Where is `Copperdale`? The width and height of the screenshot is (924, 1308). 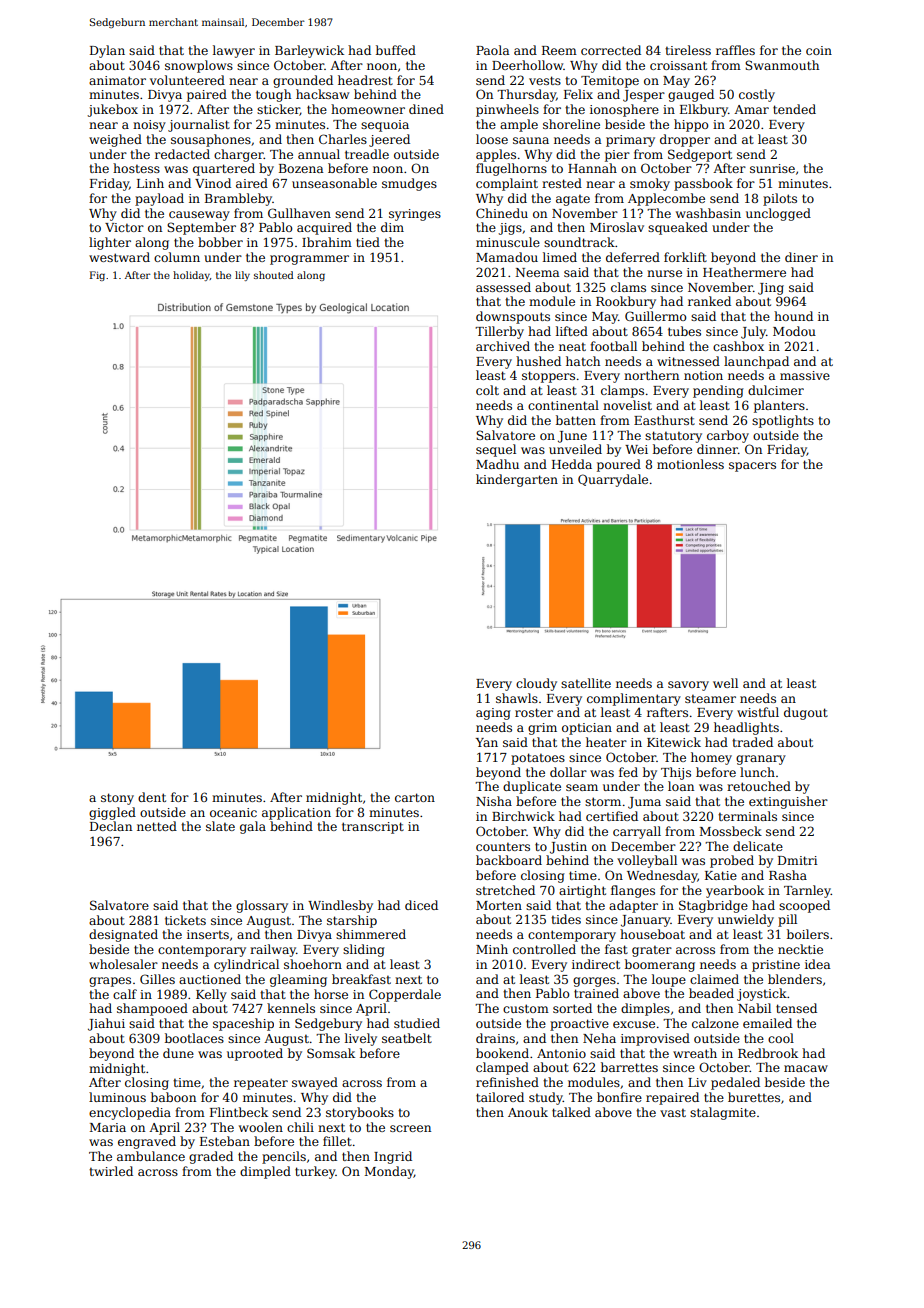 Copperdale is located at coordinates (405, 995).
